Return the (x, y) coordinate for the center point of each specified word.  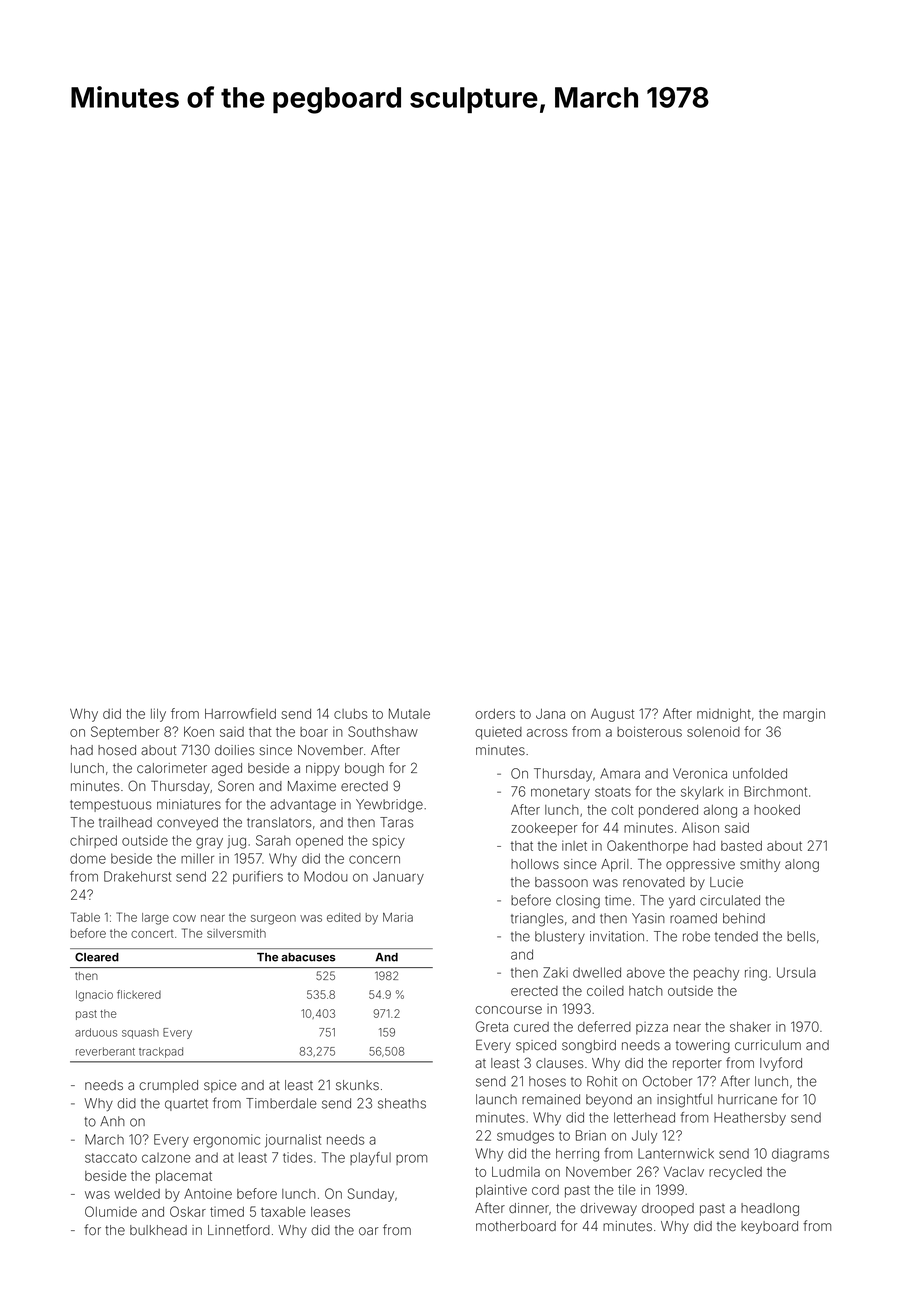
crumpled (168, 1086)
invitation (617, 936)
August (612, 715)
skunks (357, 1085)
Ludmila (516, 1171)
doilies (234, 750)
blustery (560, 937)
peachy (716, 974)
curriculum (768, 1045)
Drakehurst (137, 876)
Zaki (555, 972)
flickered (139, 994)
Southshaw (383, 731)
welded (137, 1194)
